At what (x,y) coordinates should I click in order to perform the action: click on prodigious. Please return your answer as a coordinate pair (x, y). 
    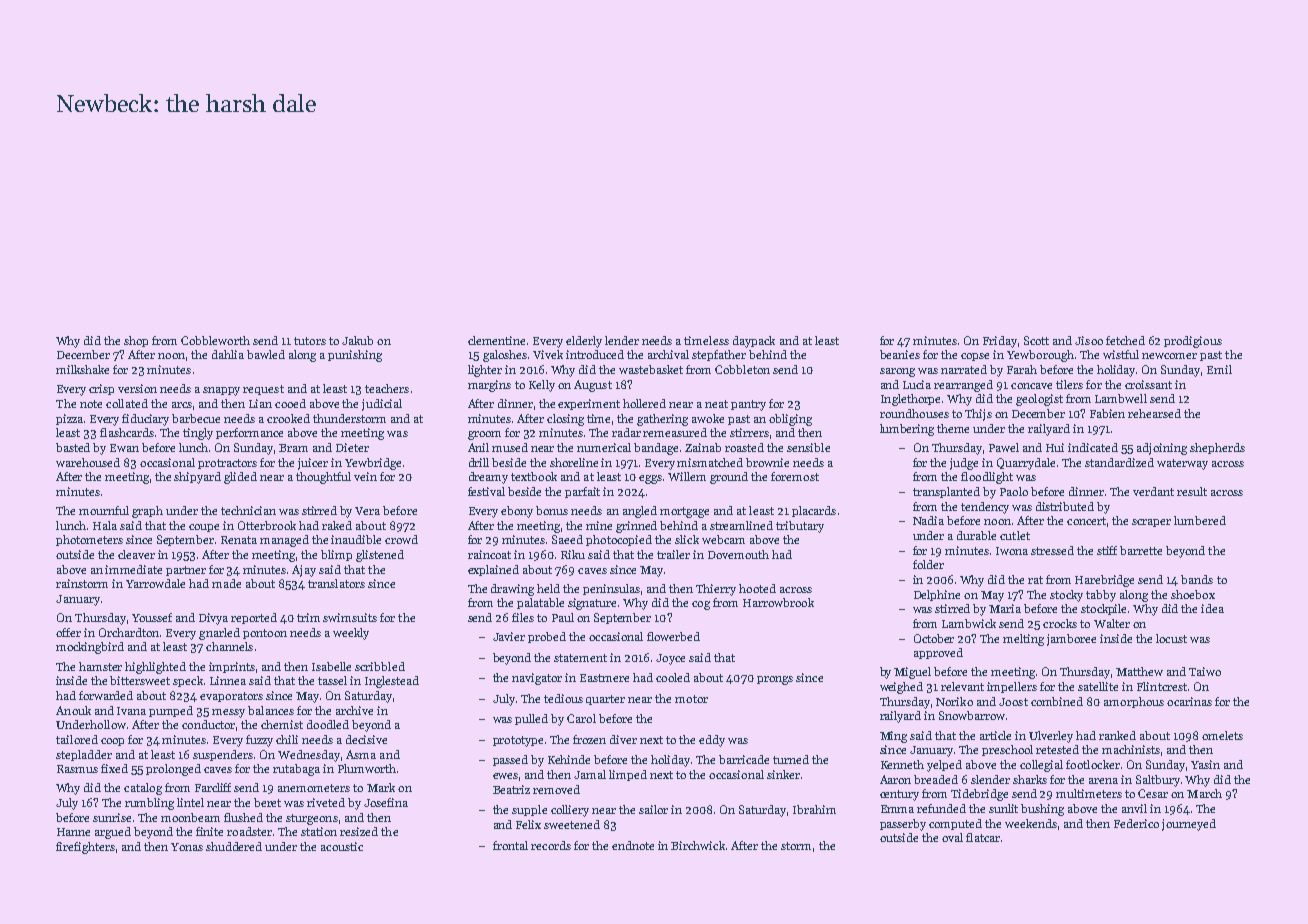
    Looking at the image, I should click on (1193, 342).
